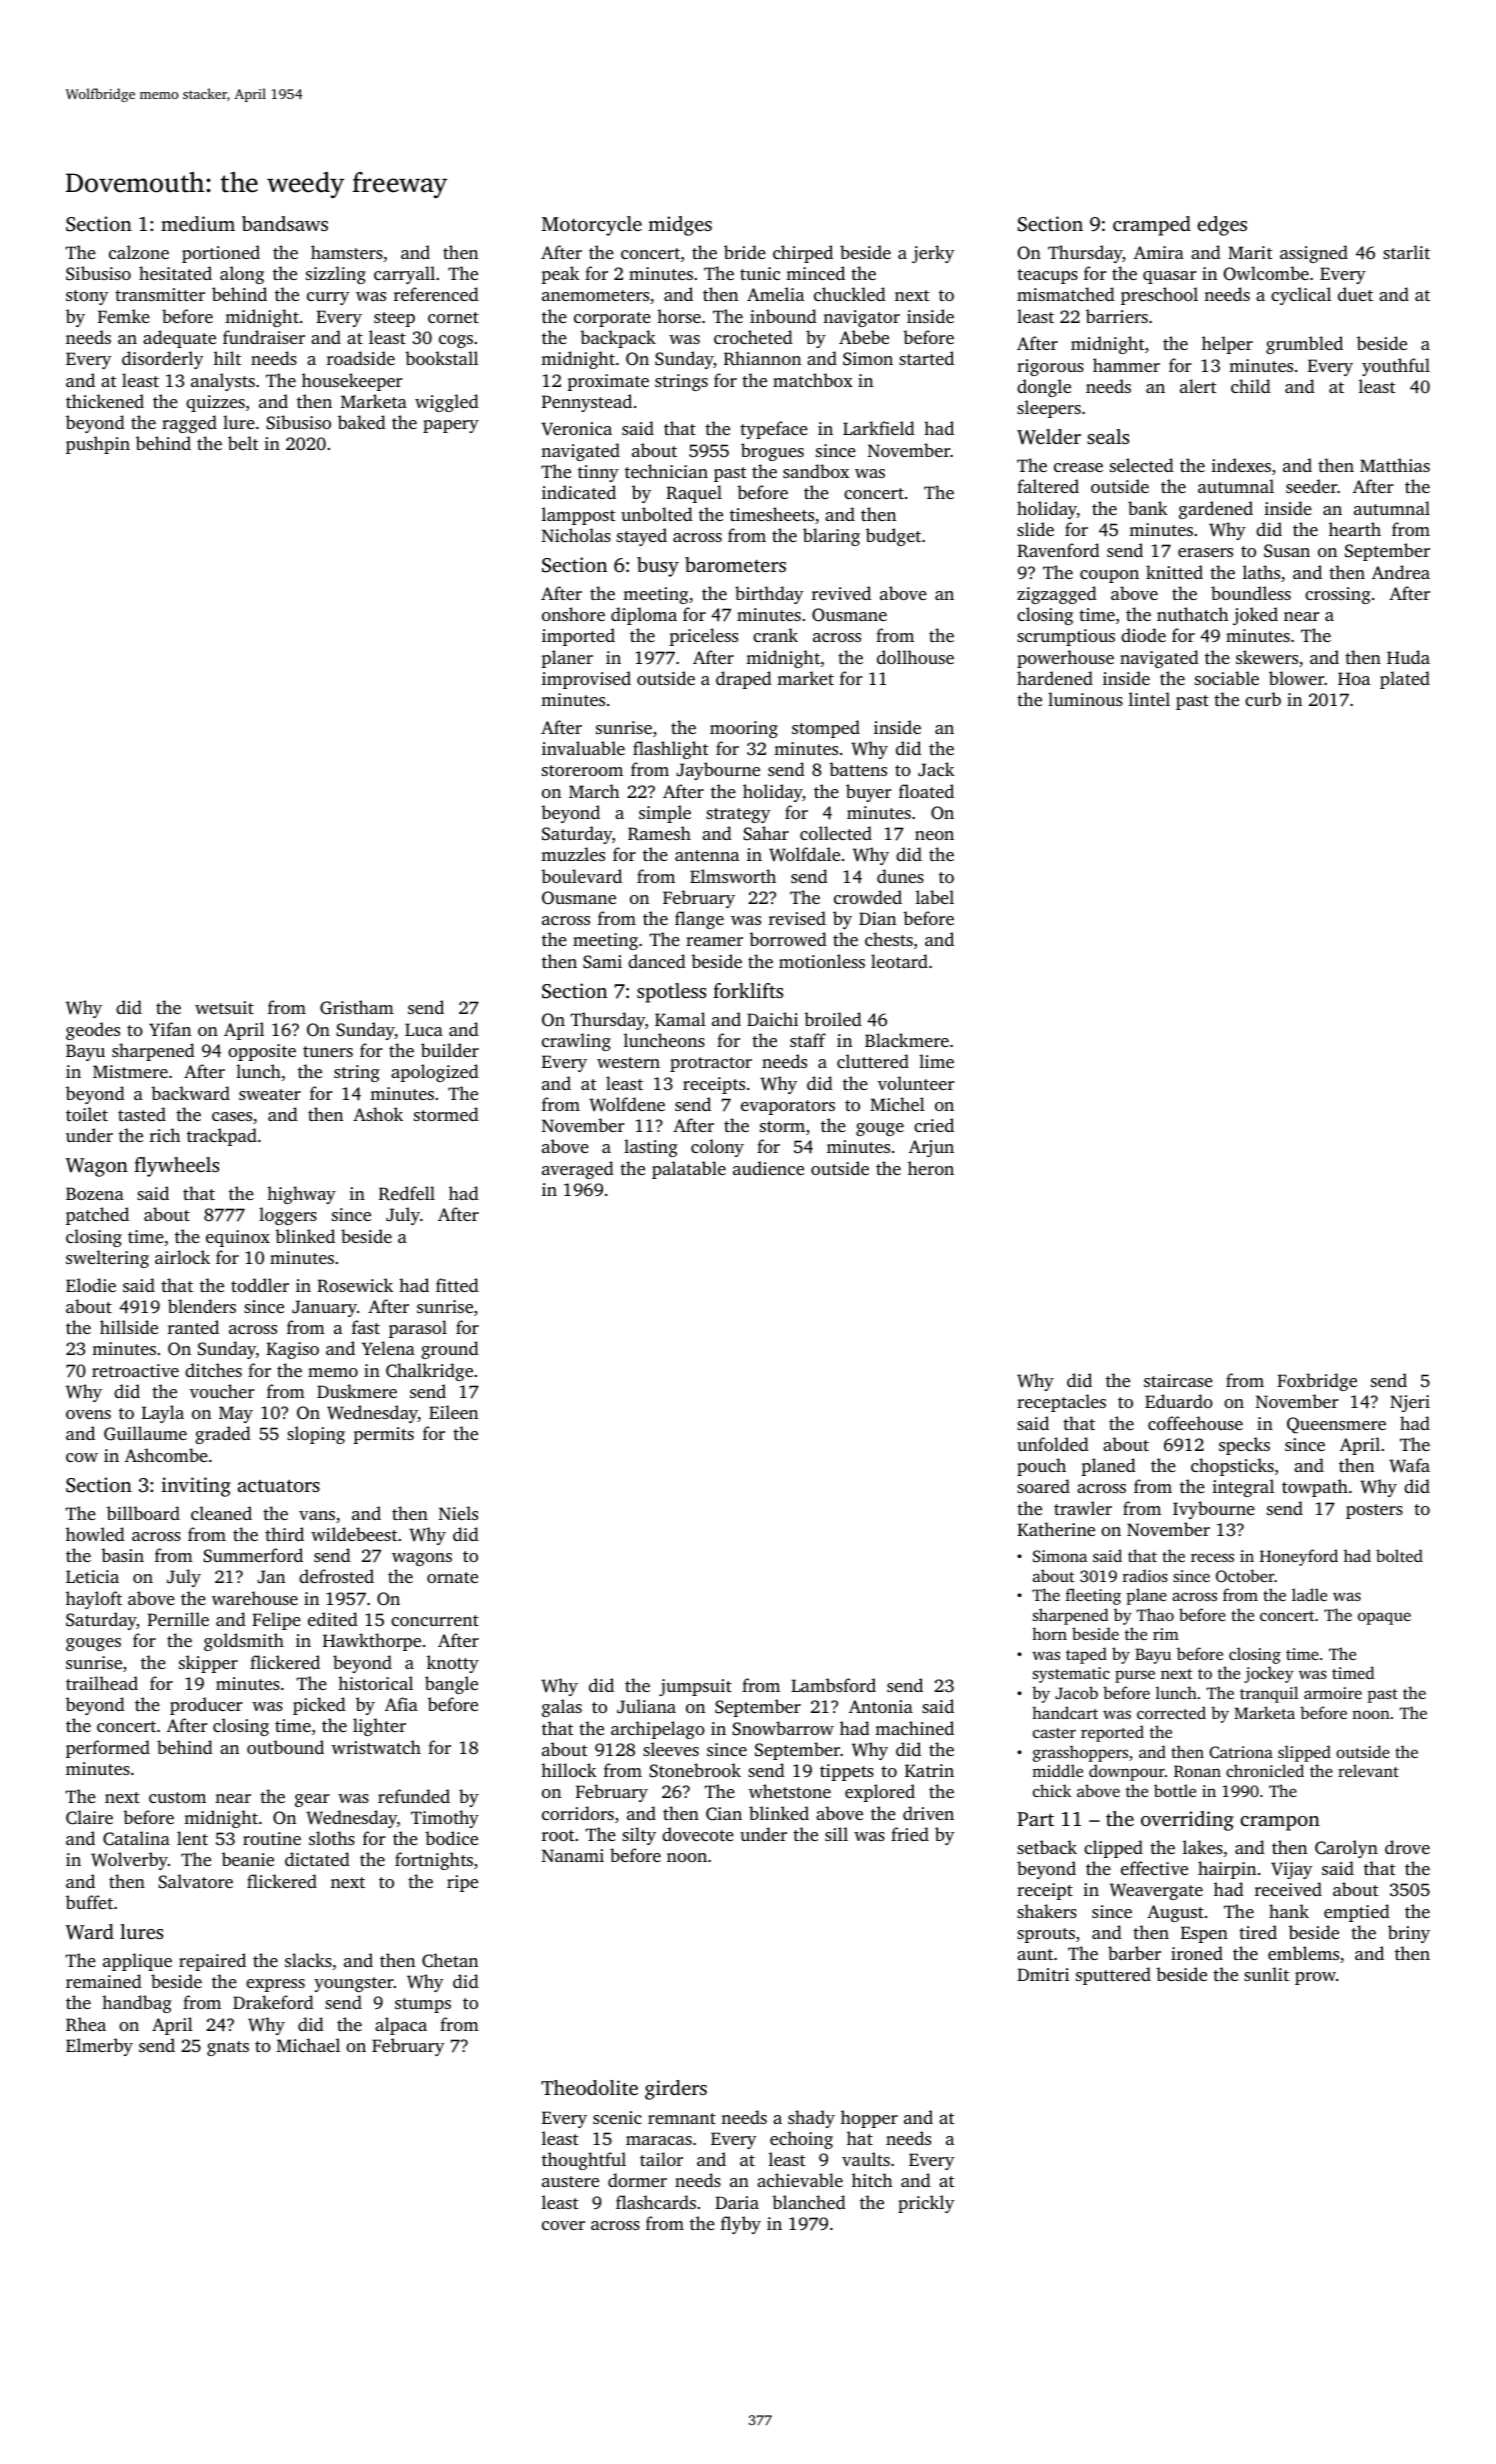 The image size is (1496, 2464). What do you see at coordinates (285, 223) in the screenshot?
I see `bandsaws` at bounding box center [285, 223].
